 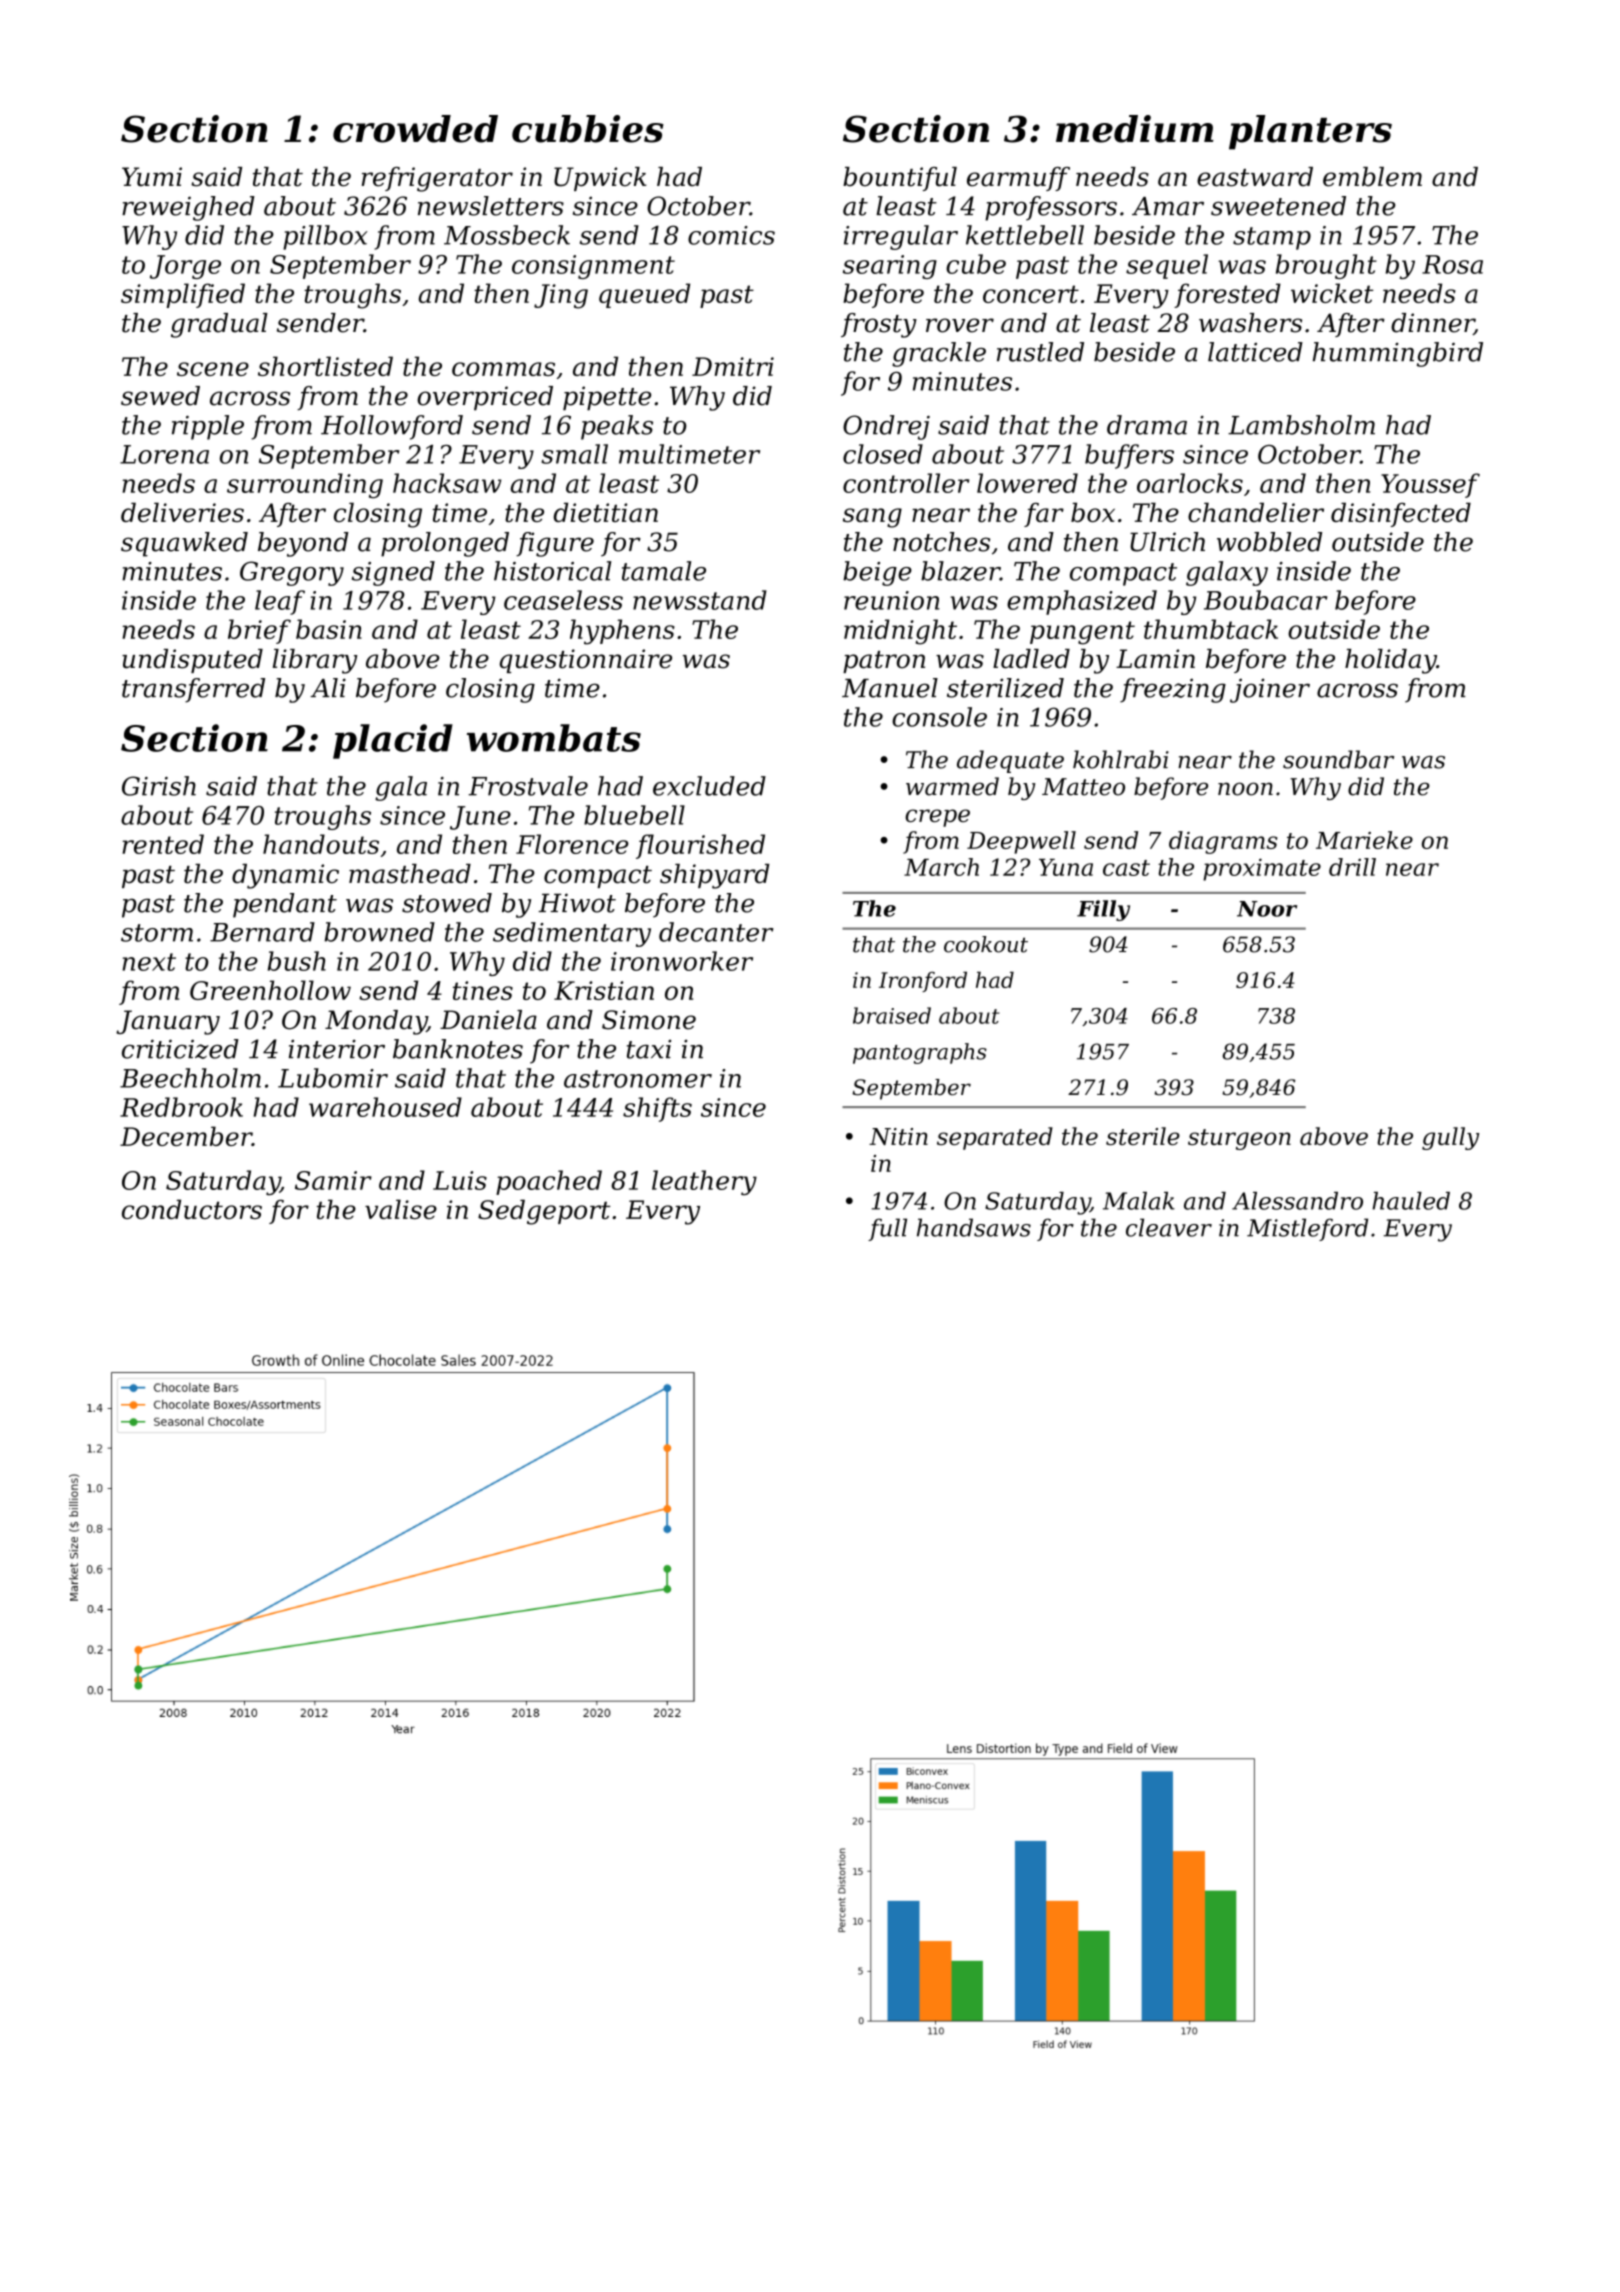 What do you see at coordinates (1452, 264) in the screenshot?
I see `Rosa` at bounding box center [1452, 264].
